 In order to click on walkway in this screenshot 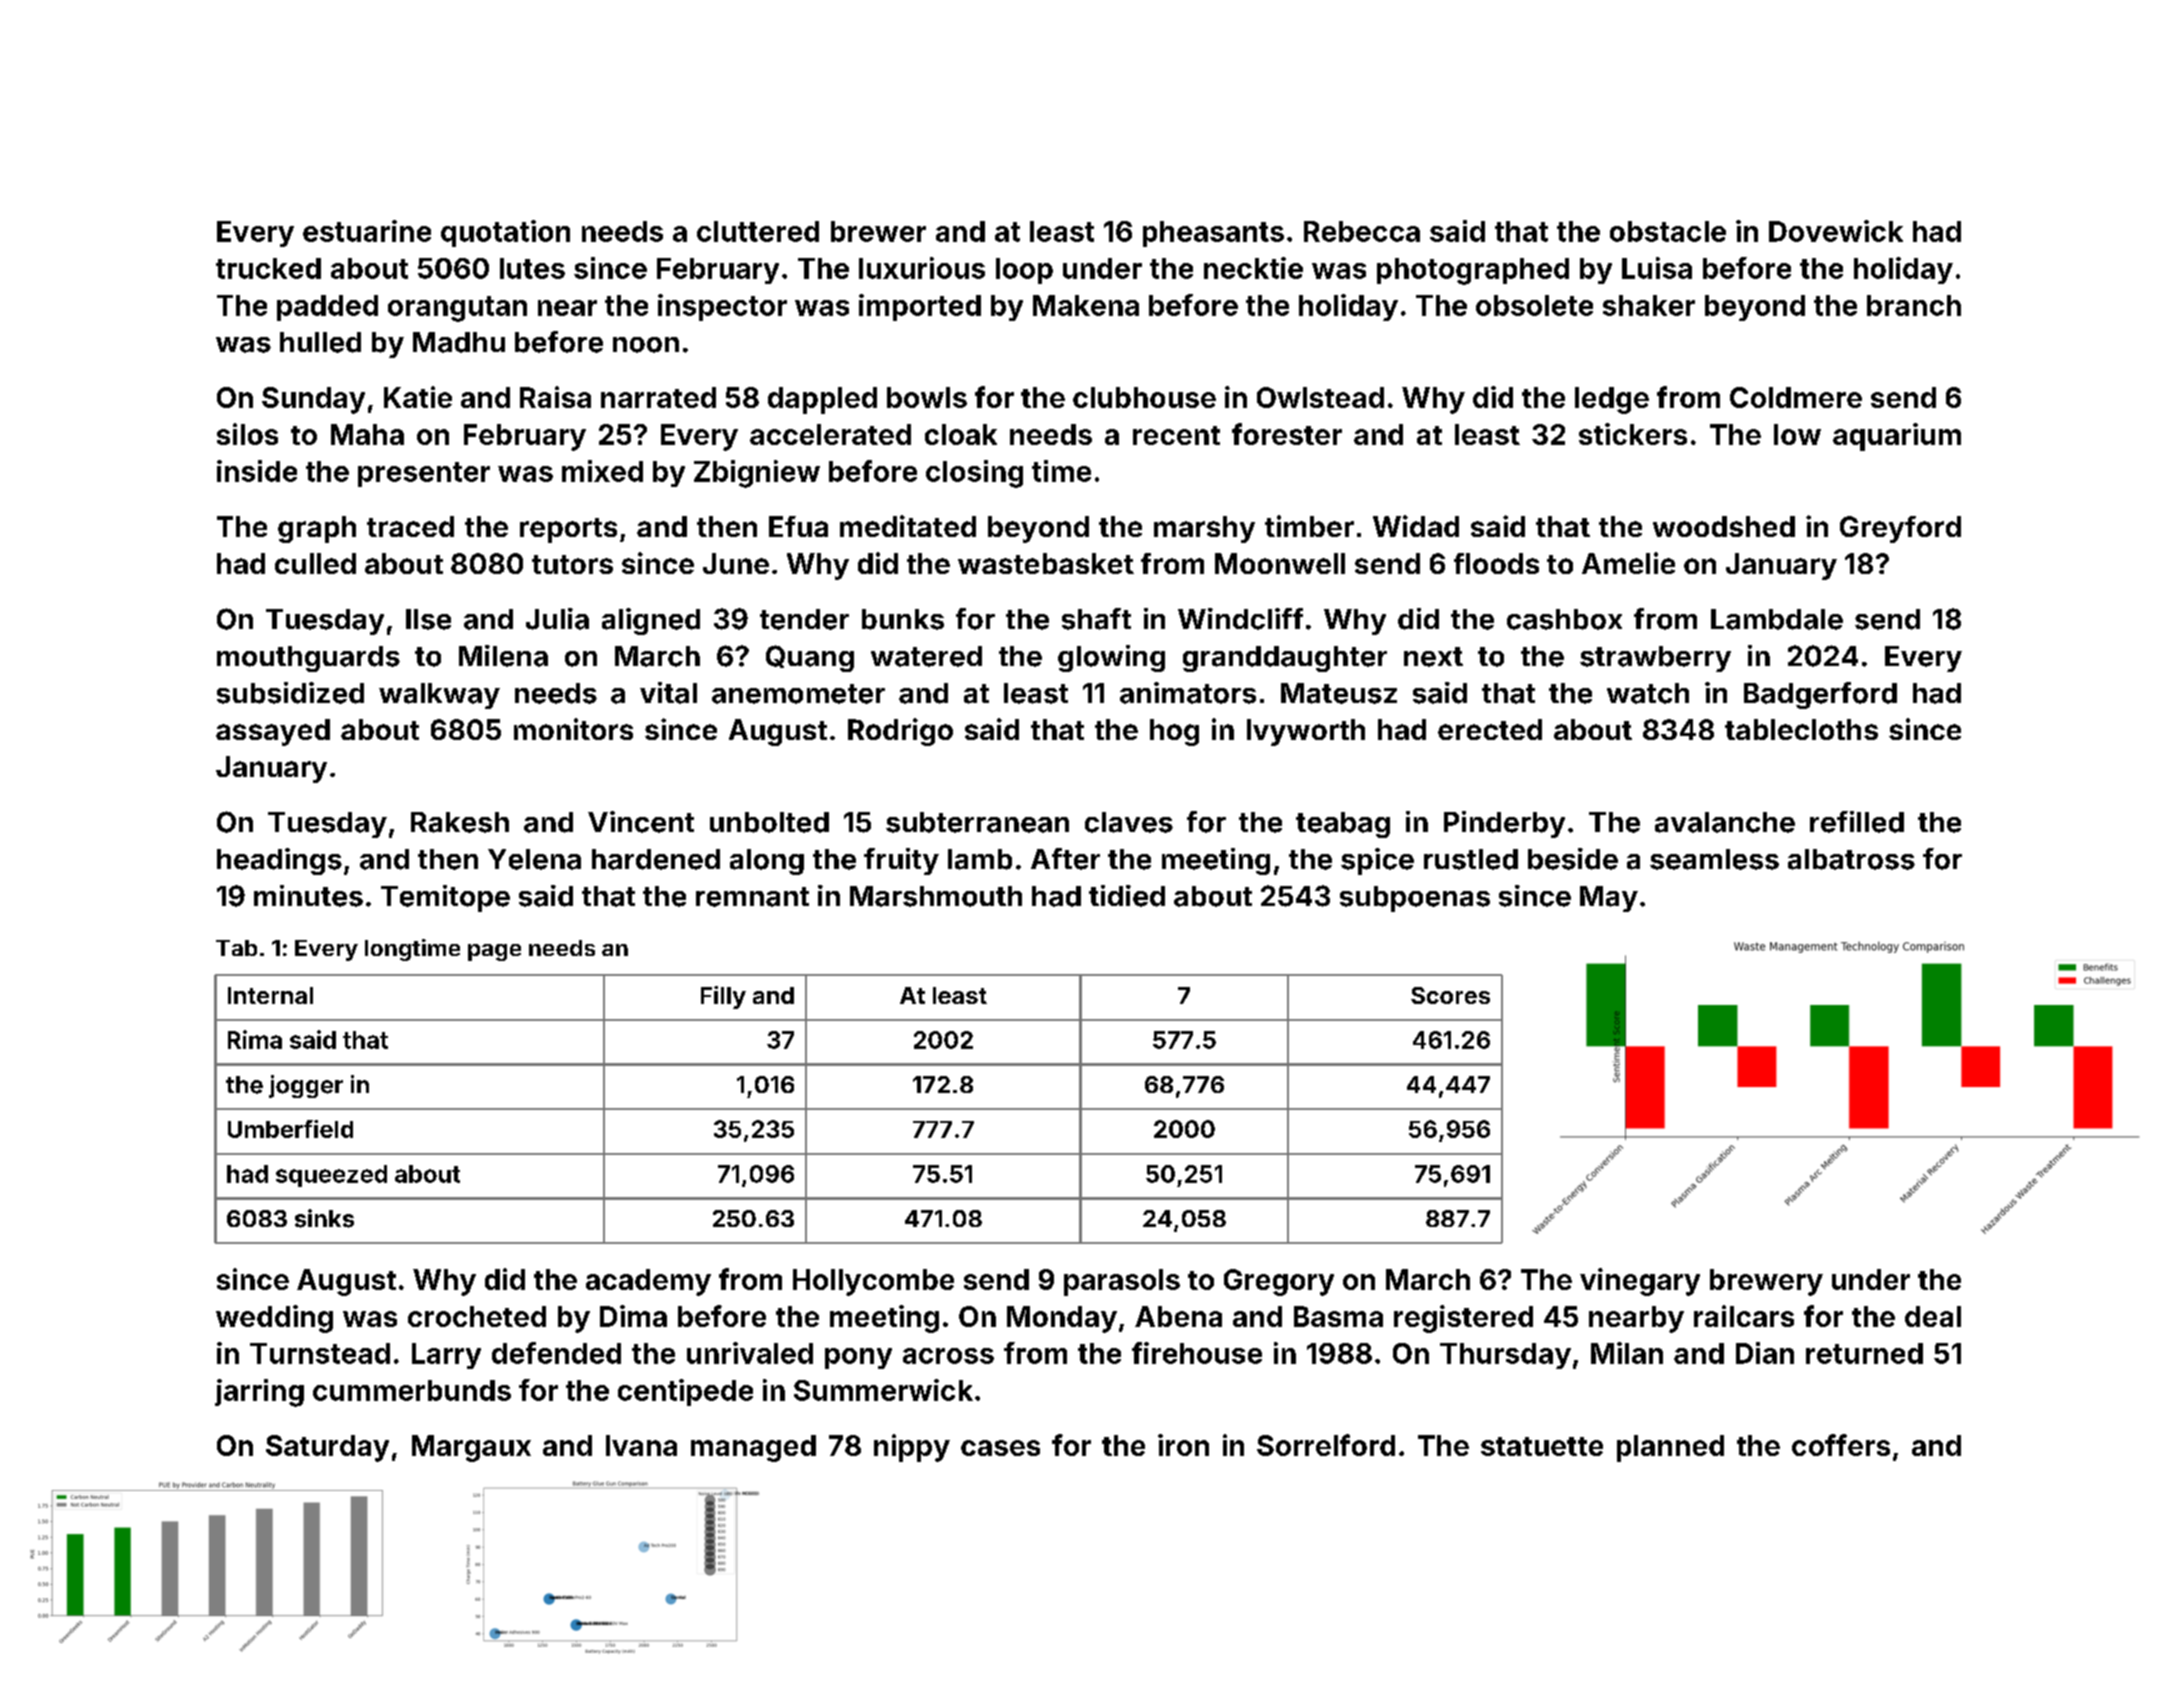, I will do `click(439, 696)`.
